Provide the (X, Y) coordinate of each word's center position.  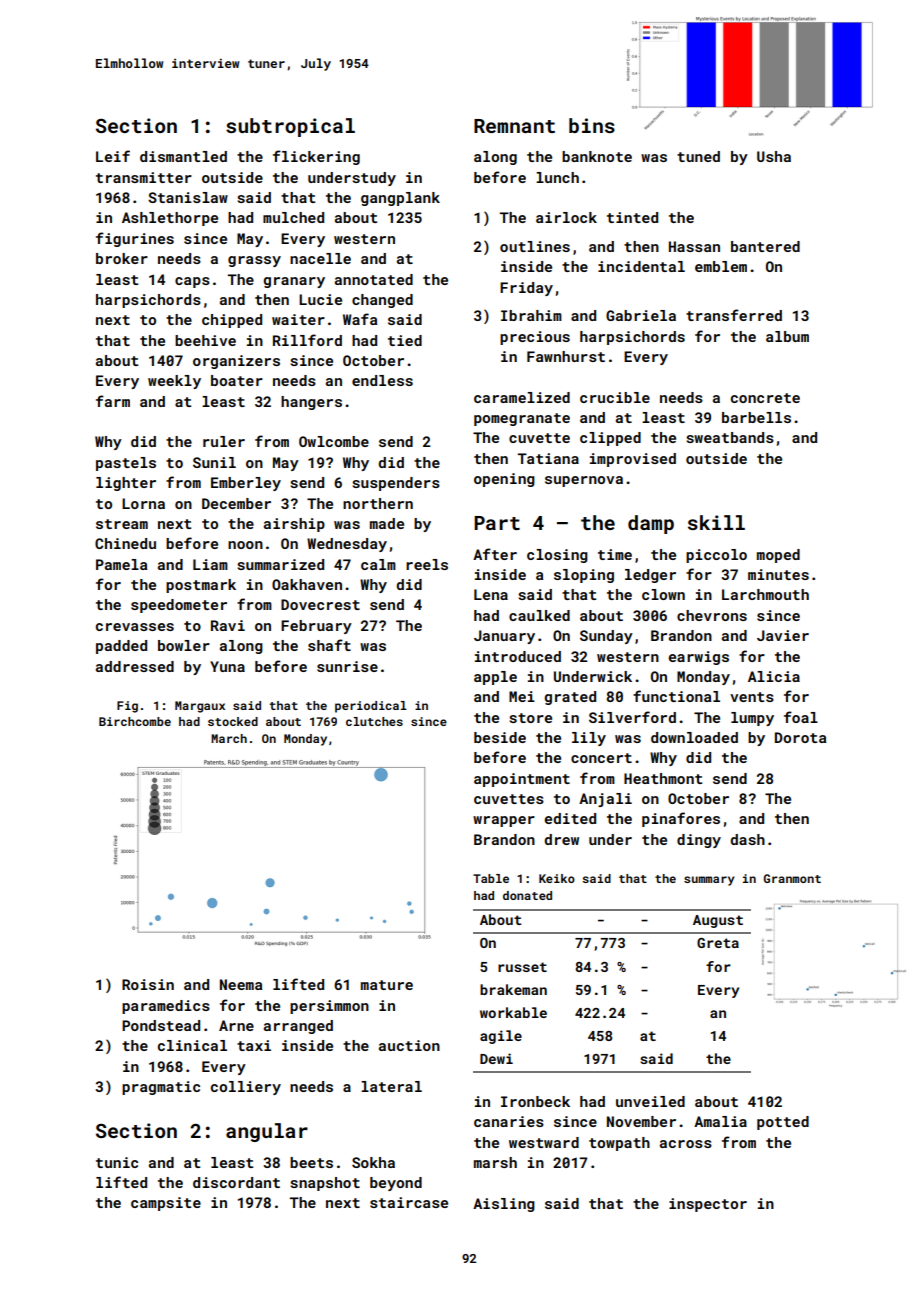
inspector (708, 1205)
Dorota (800, 737)
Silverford (632, 717)
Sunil (214, 462)
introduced (518, 656)
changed (382, 301)
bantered (765, 246)
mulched (293, 217)
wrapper (504, 821)
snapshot (325, 1184)
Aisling (504, 1205)
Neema (241, 984)
